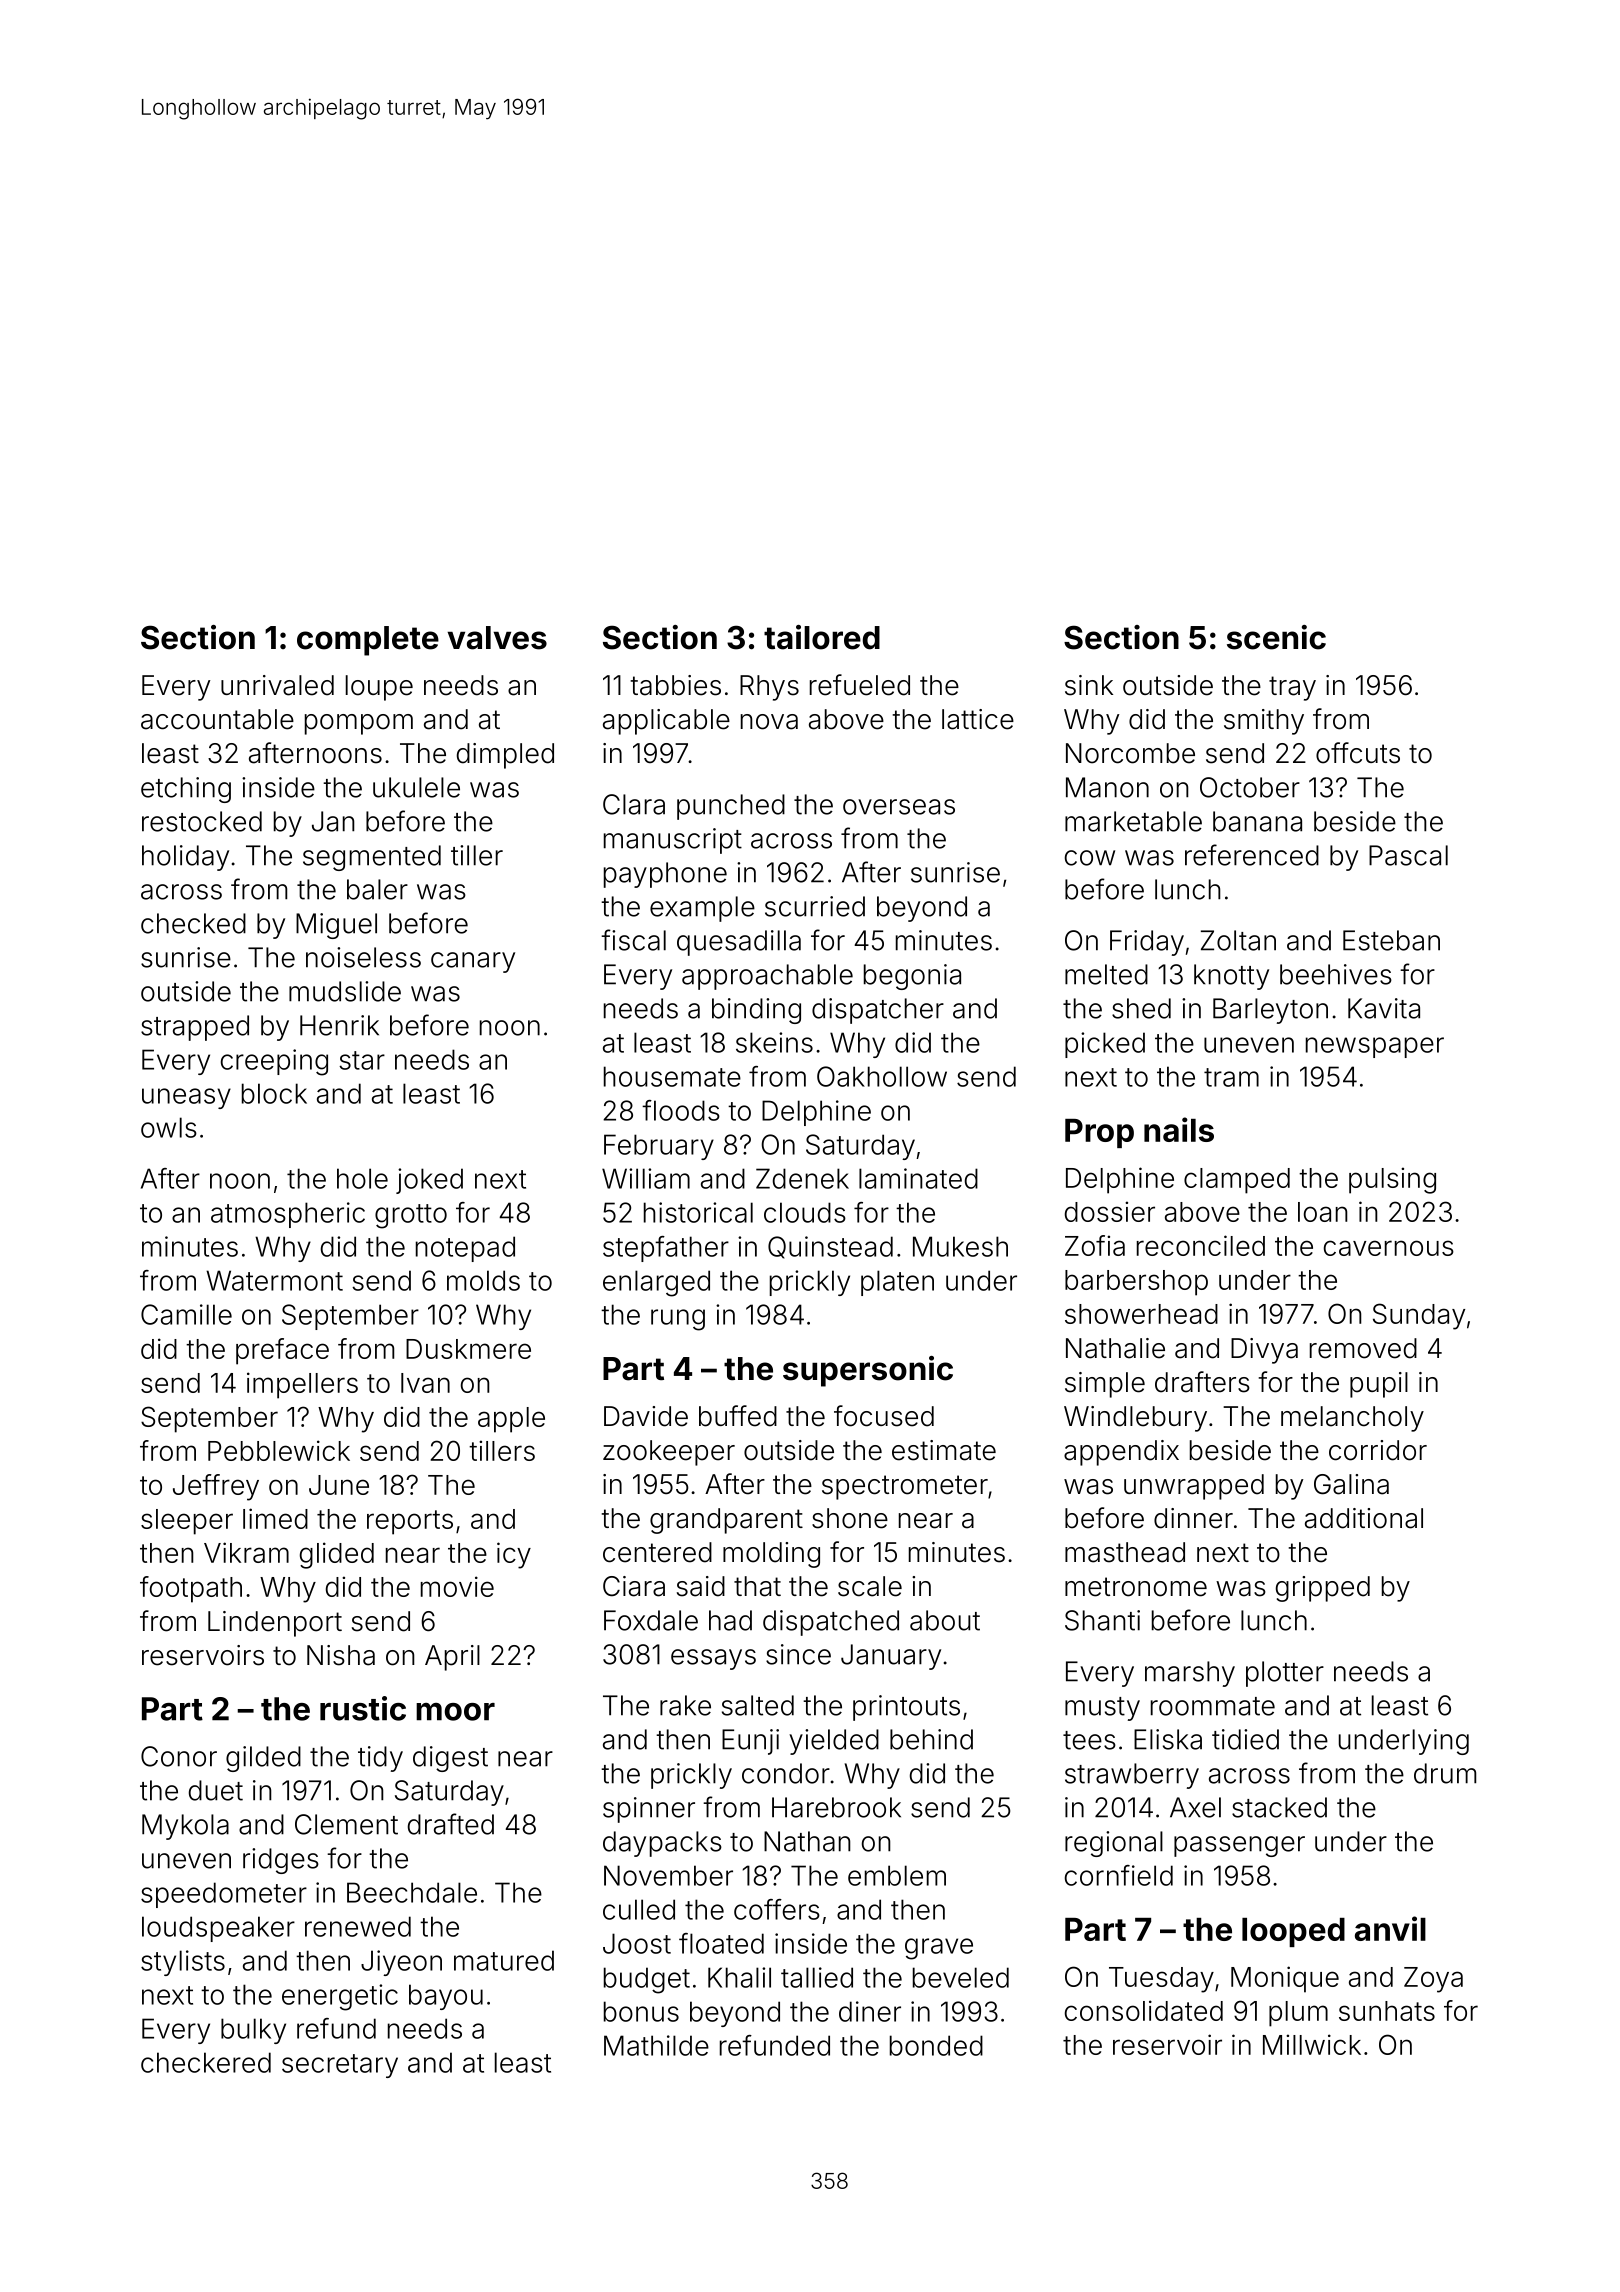  Describe the element at coordinates (1133, 821) in the page. I see `marketable` at that location.
